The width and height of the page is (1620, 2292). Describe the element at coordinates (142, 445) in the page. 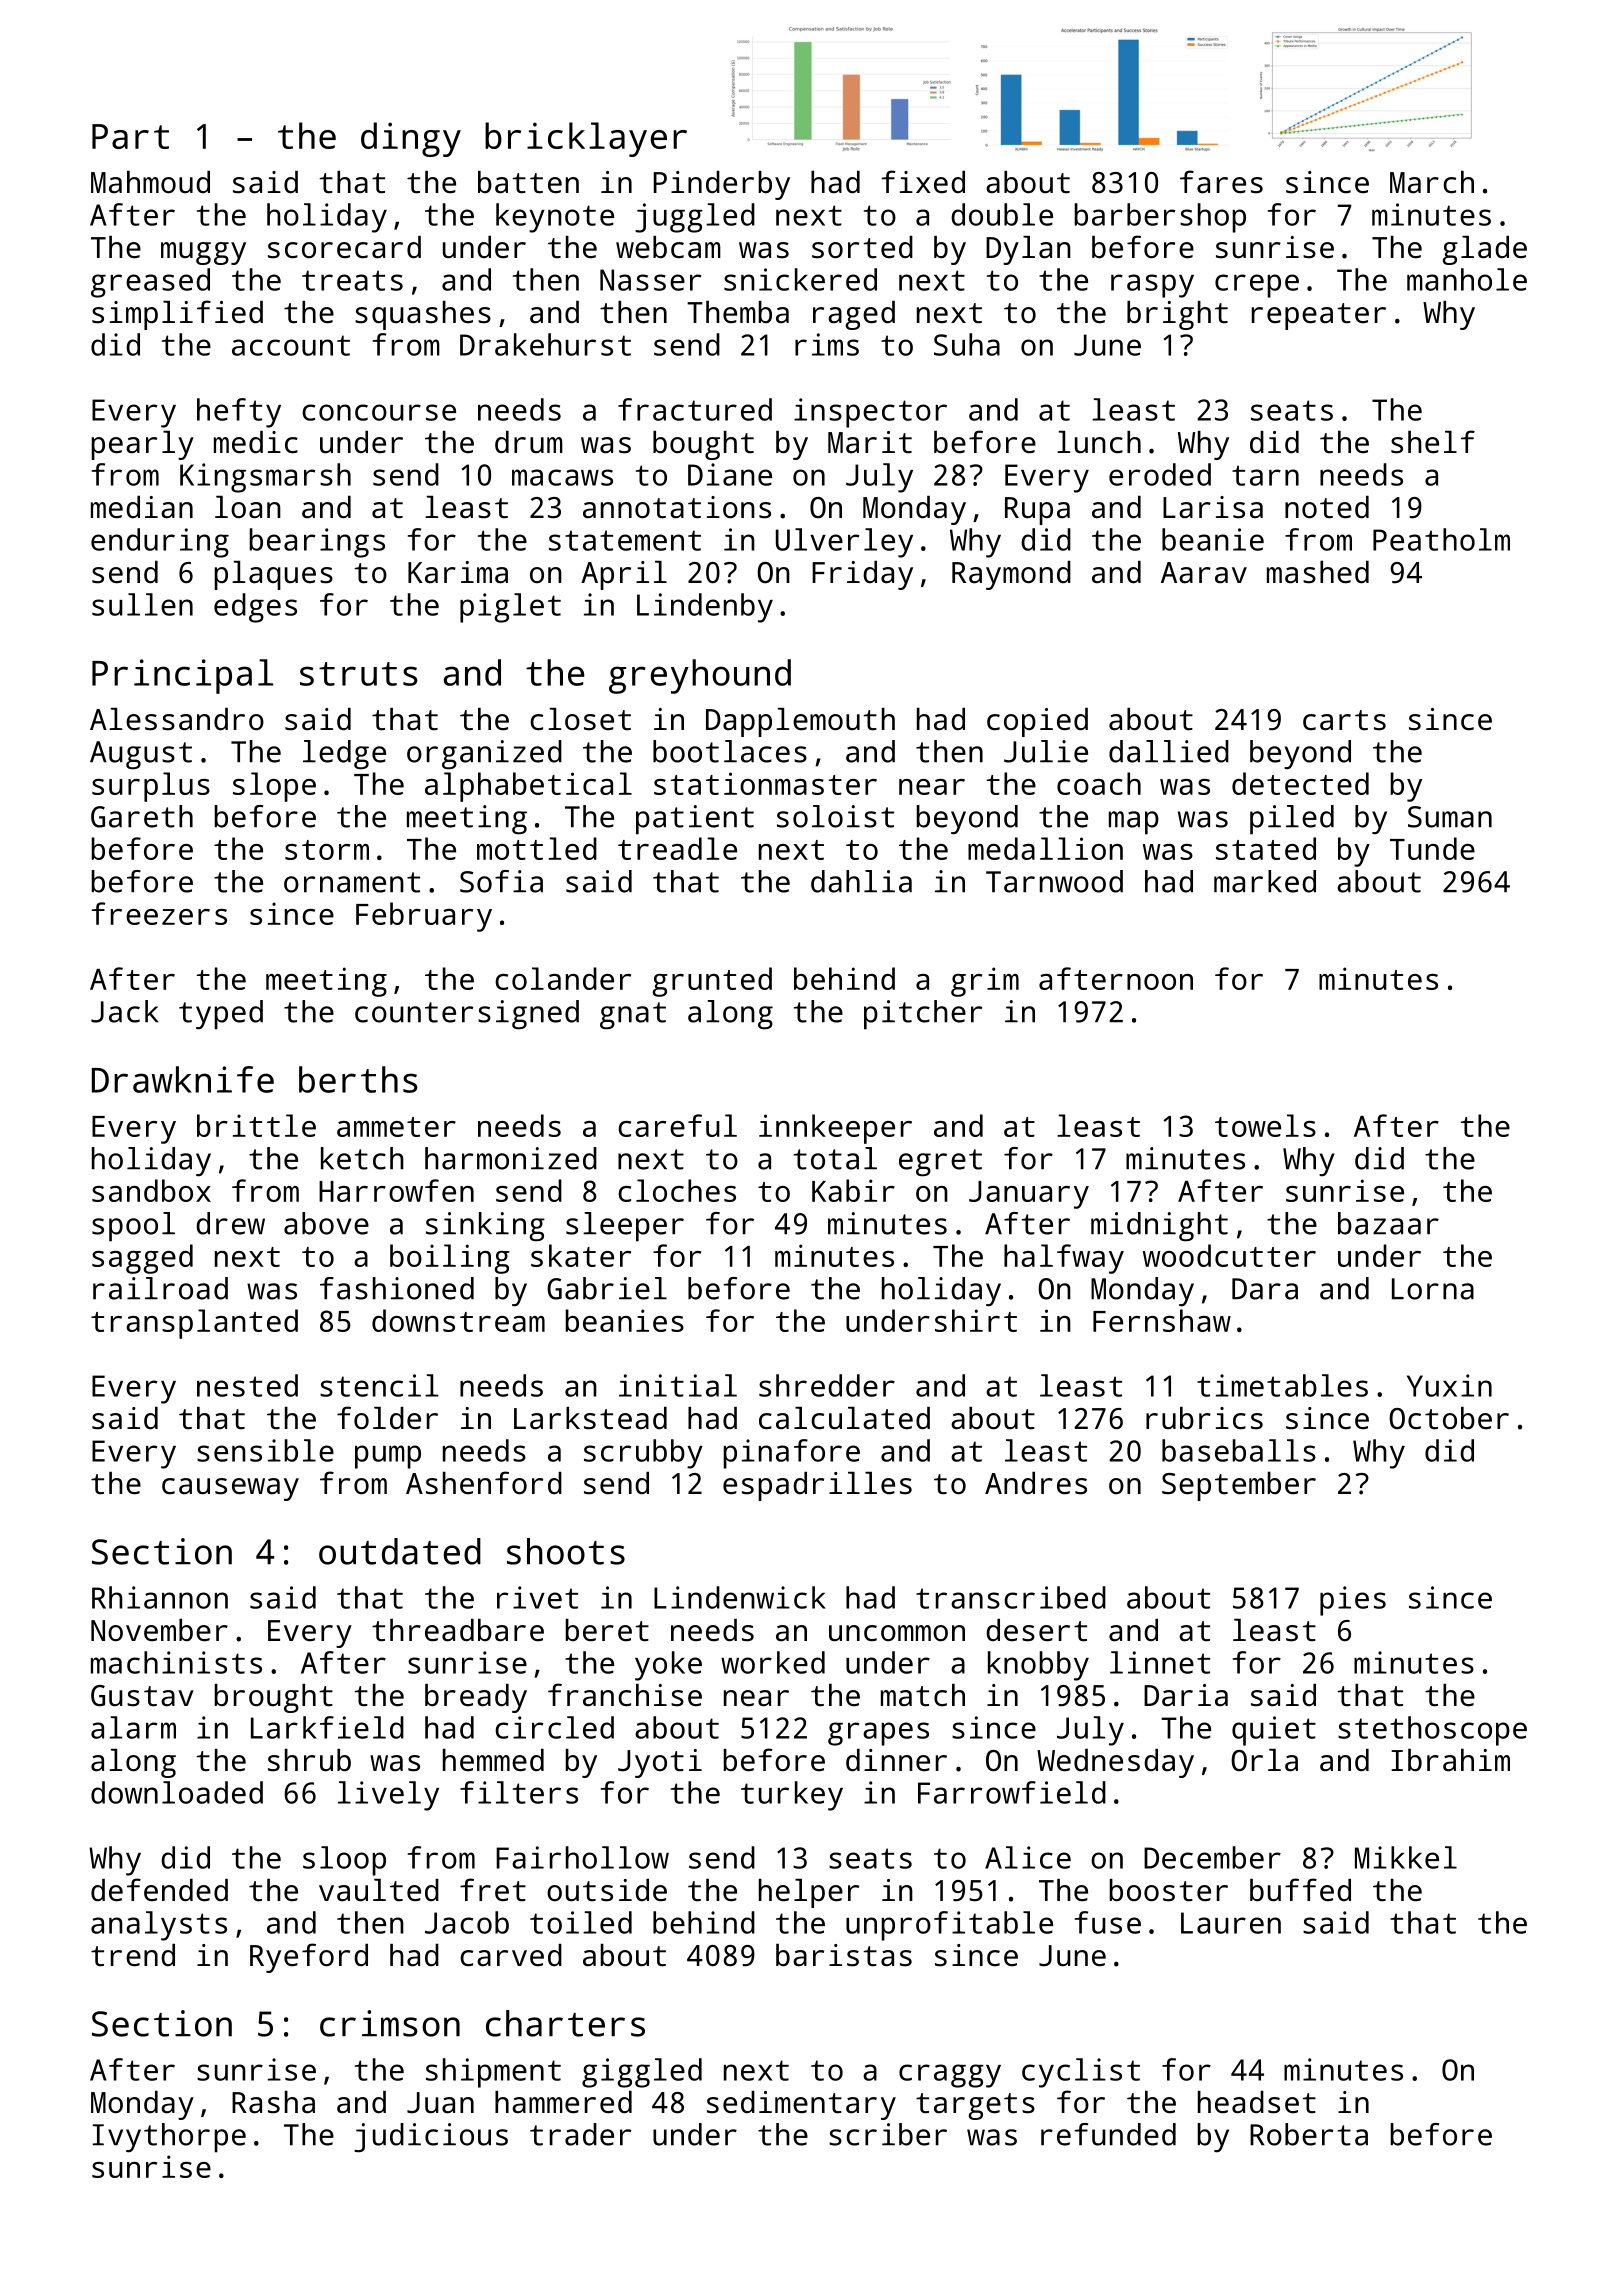

I see `pearly` at that location.
